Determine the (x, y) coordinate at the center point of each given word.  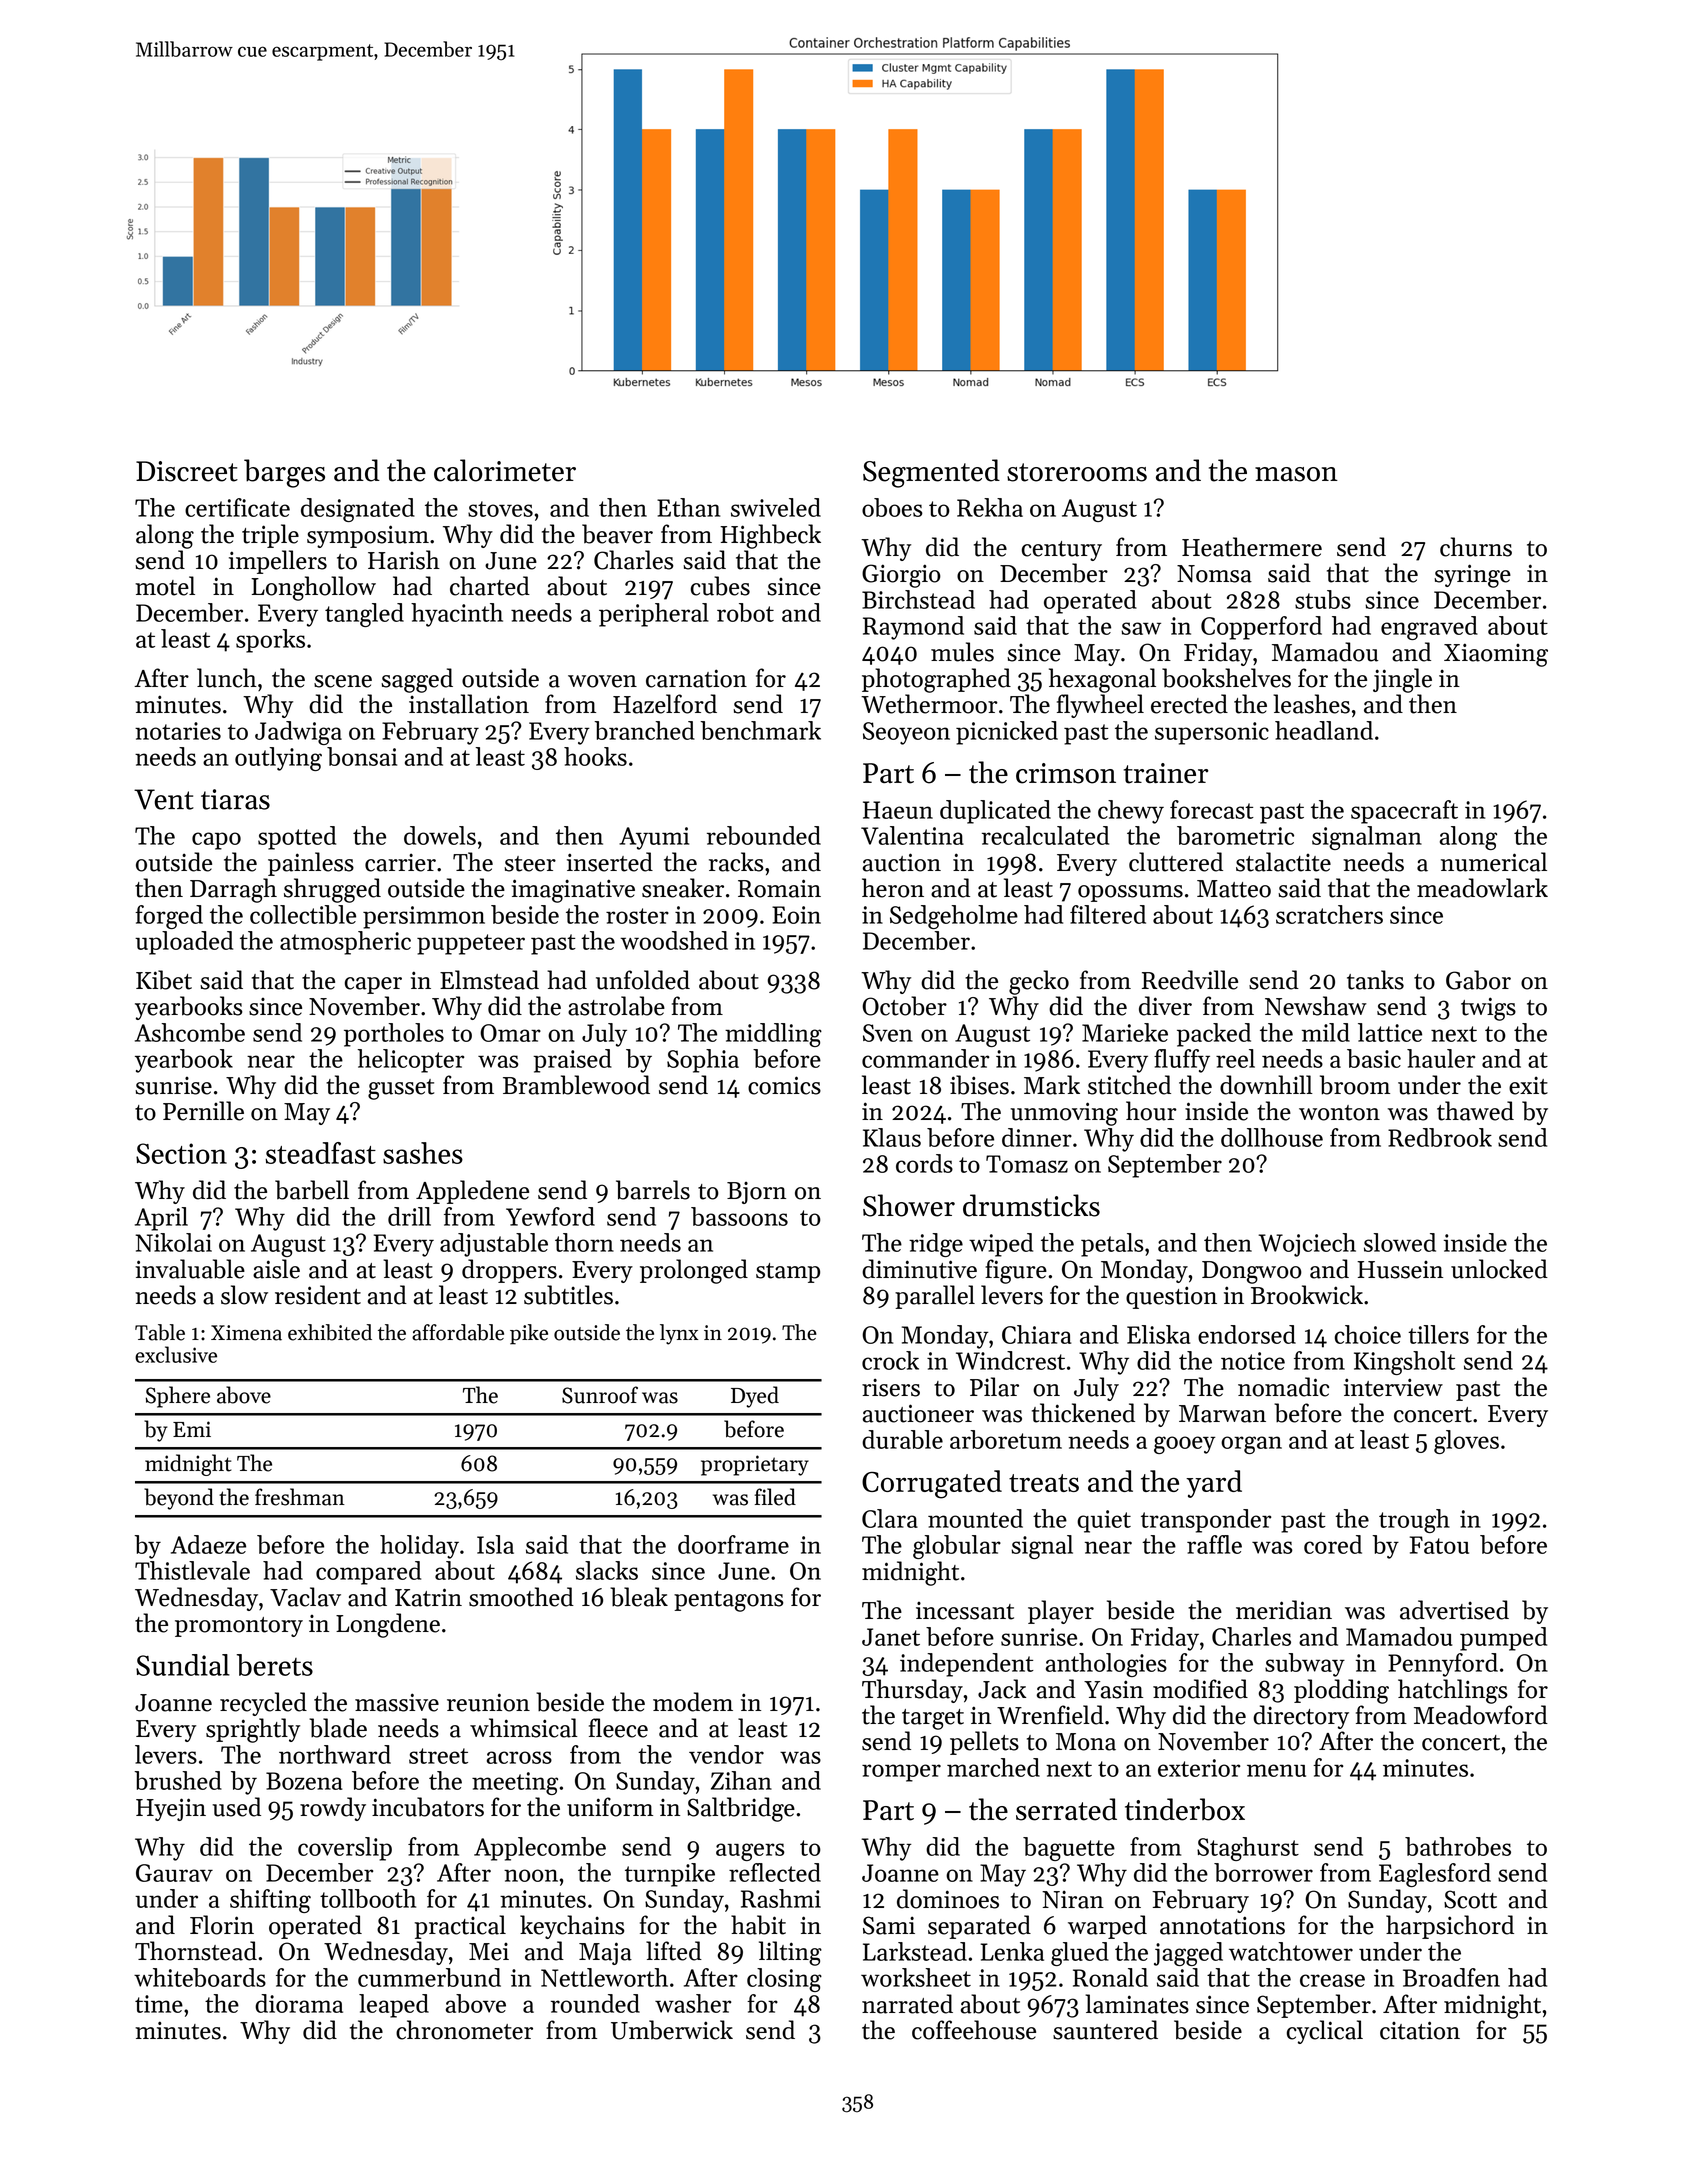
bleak (639, 1597)
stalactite (1283, 862)
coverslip (345, 1849)
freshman (300, 1497)
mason (1296, 474)
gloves (1466, 1442)
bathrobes (1458, 1846)
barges (284, 473)
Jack (1002, 1689)
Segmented (931, 473)
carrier (400, 862)
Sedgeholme (954, 917)
